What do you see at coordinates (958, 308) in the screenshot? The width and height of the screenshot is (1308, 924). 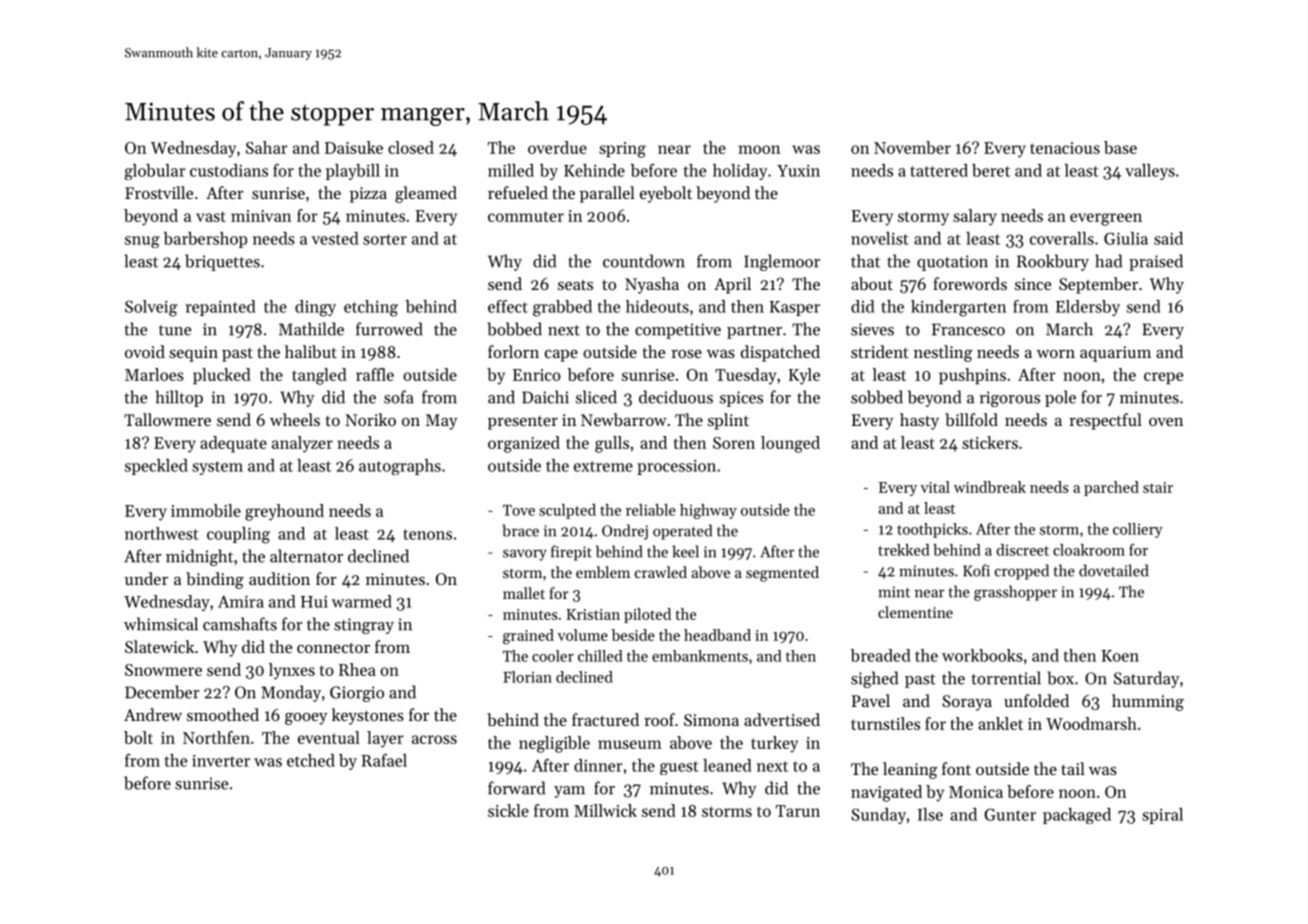 I see `kindergarten` at bounding box center [958, 308].
